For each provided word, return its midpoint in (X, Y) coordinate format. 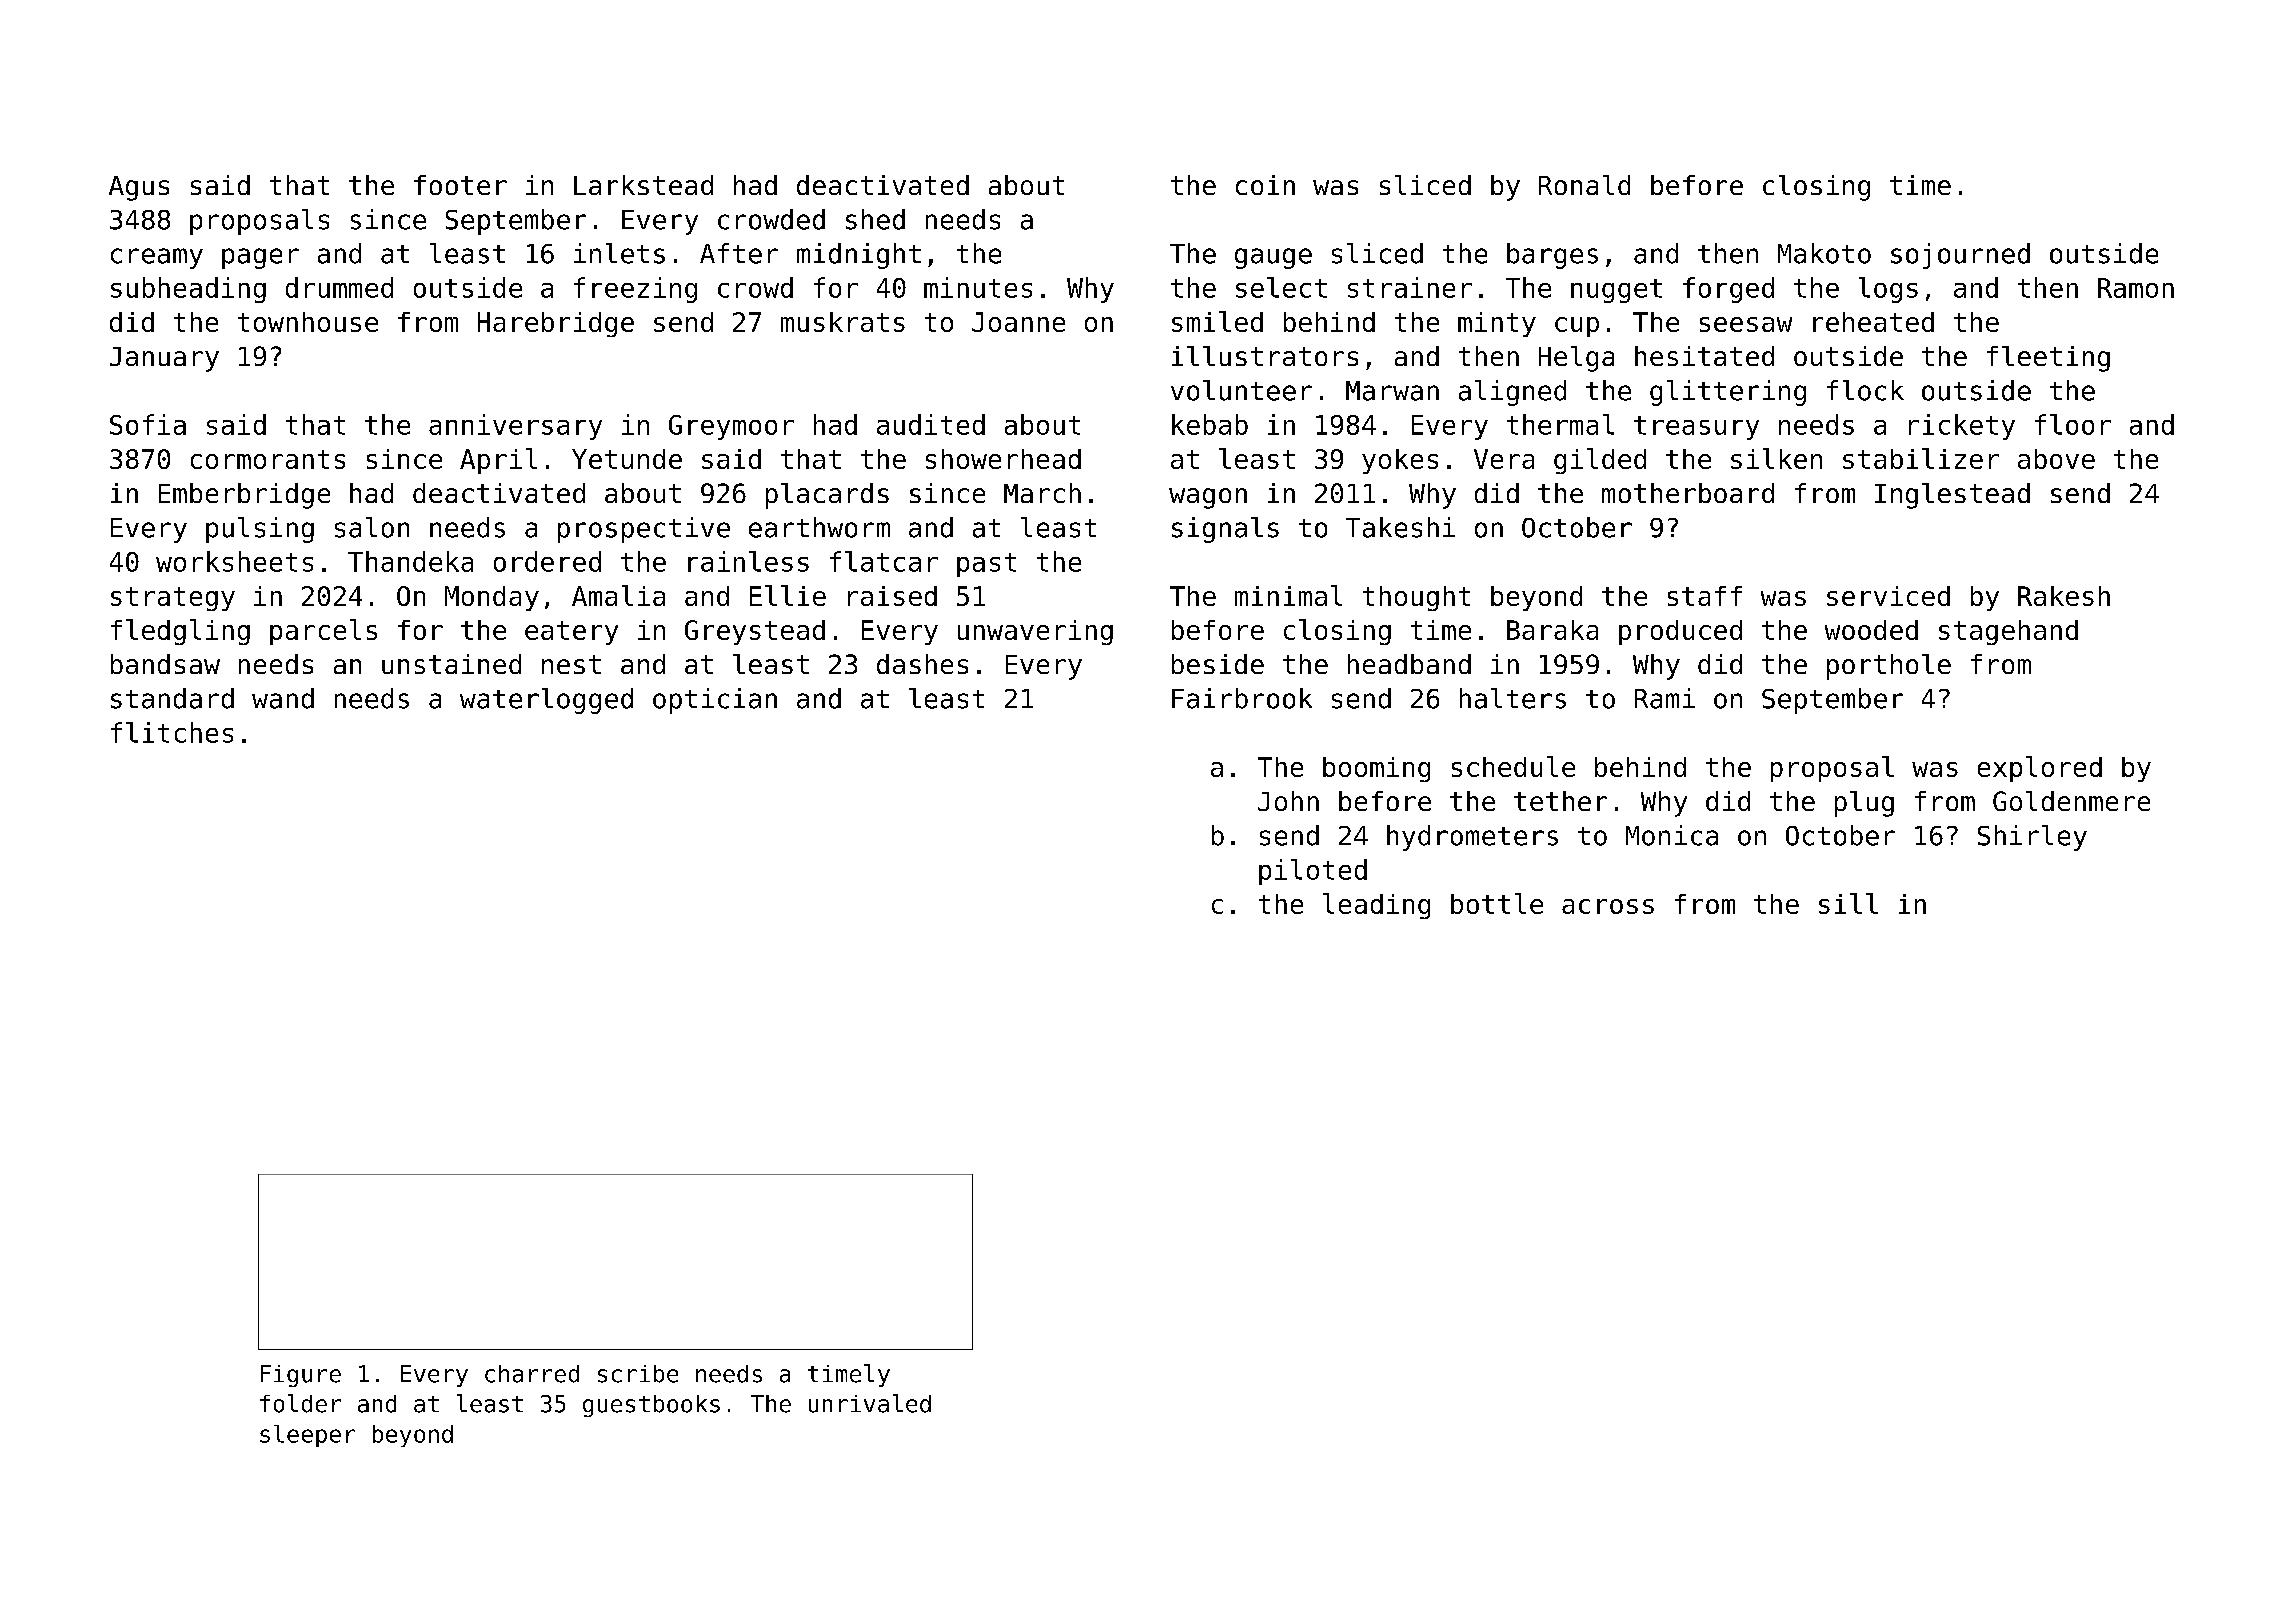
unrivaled (870, 1403)
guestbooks (651, 1406)
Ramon (2136, 288)
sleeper (307, 1436)
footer (460, 185)
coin (1265, 185)
